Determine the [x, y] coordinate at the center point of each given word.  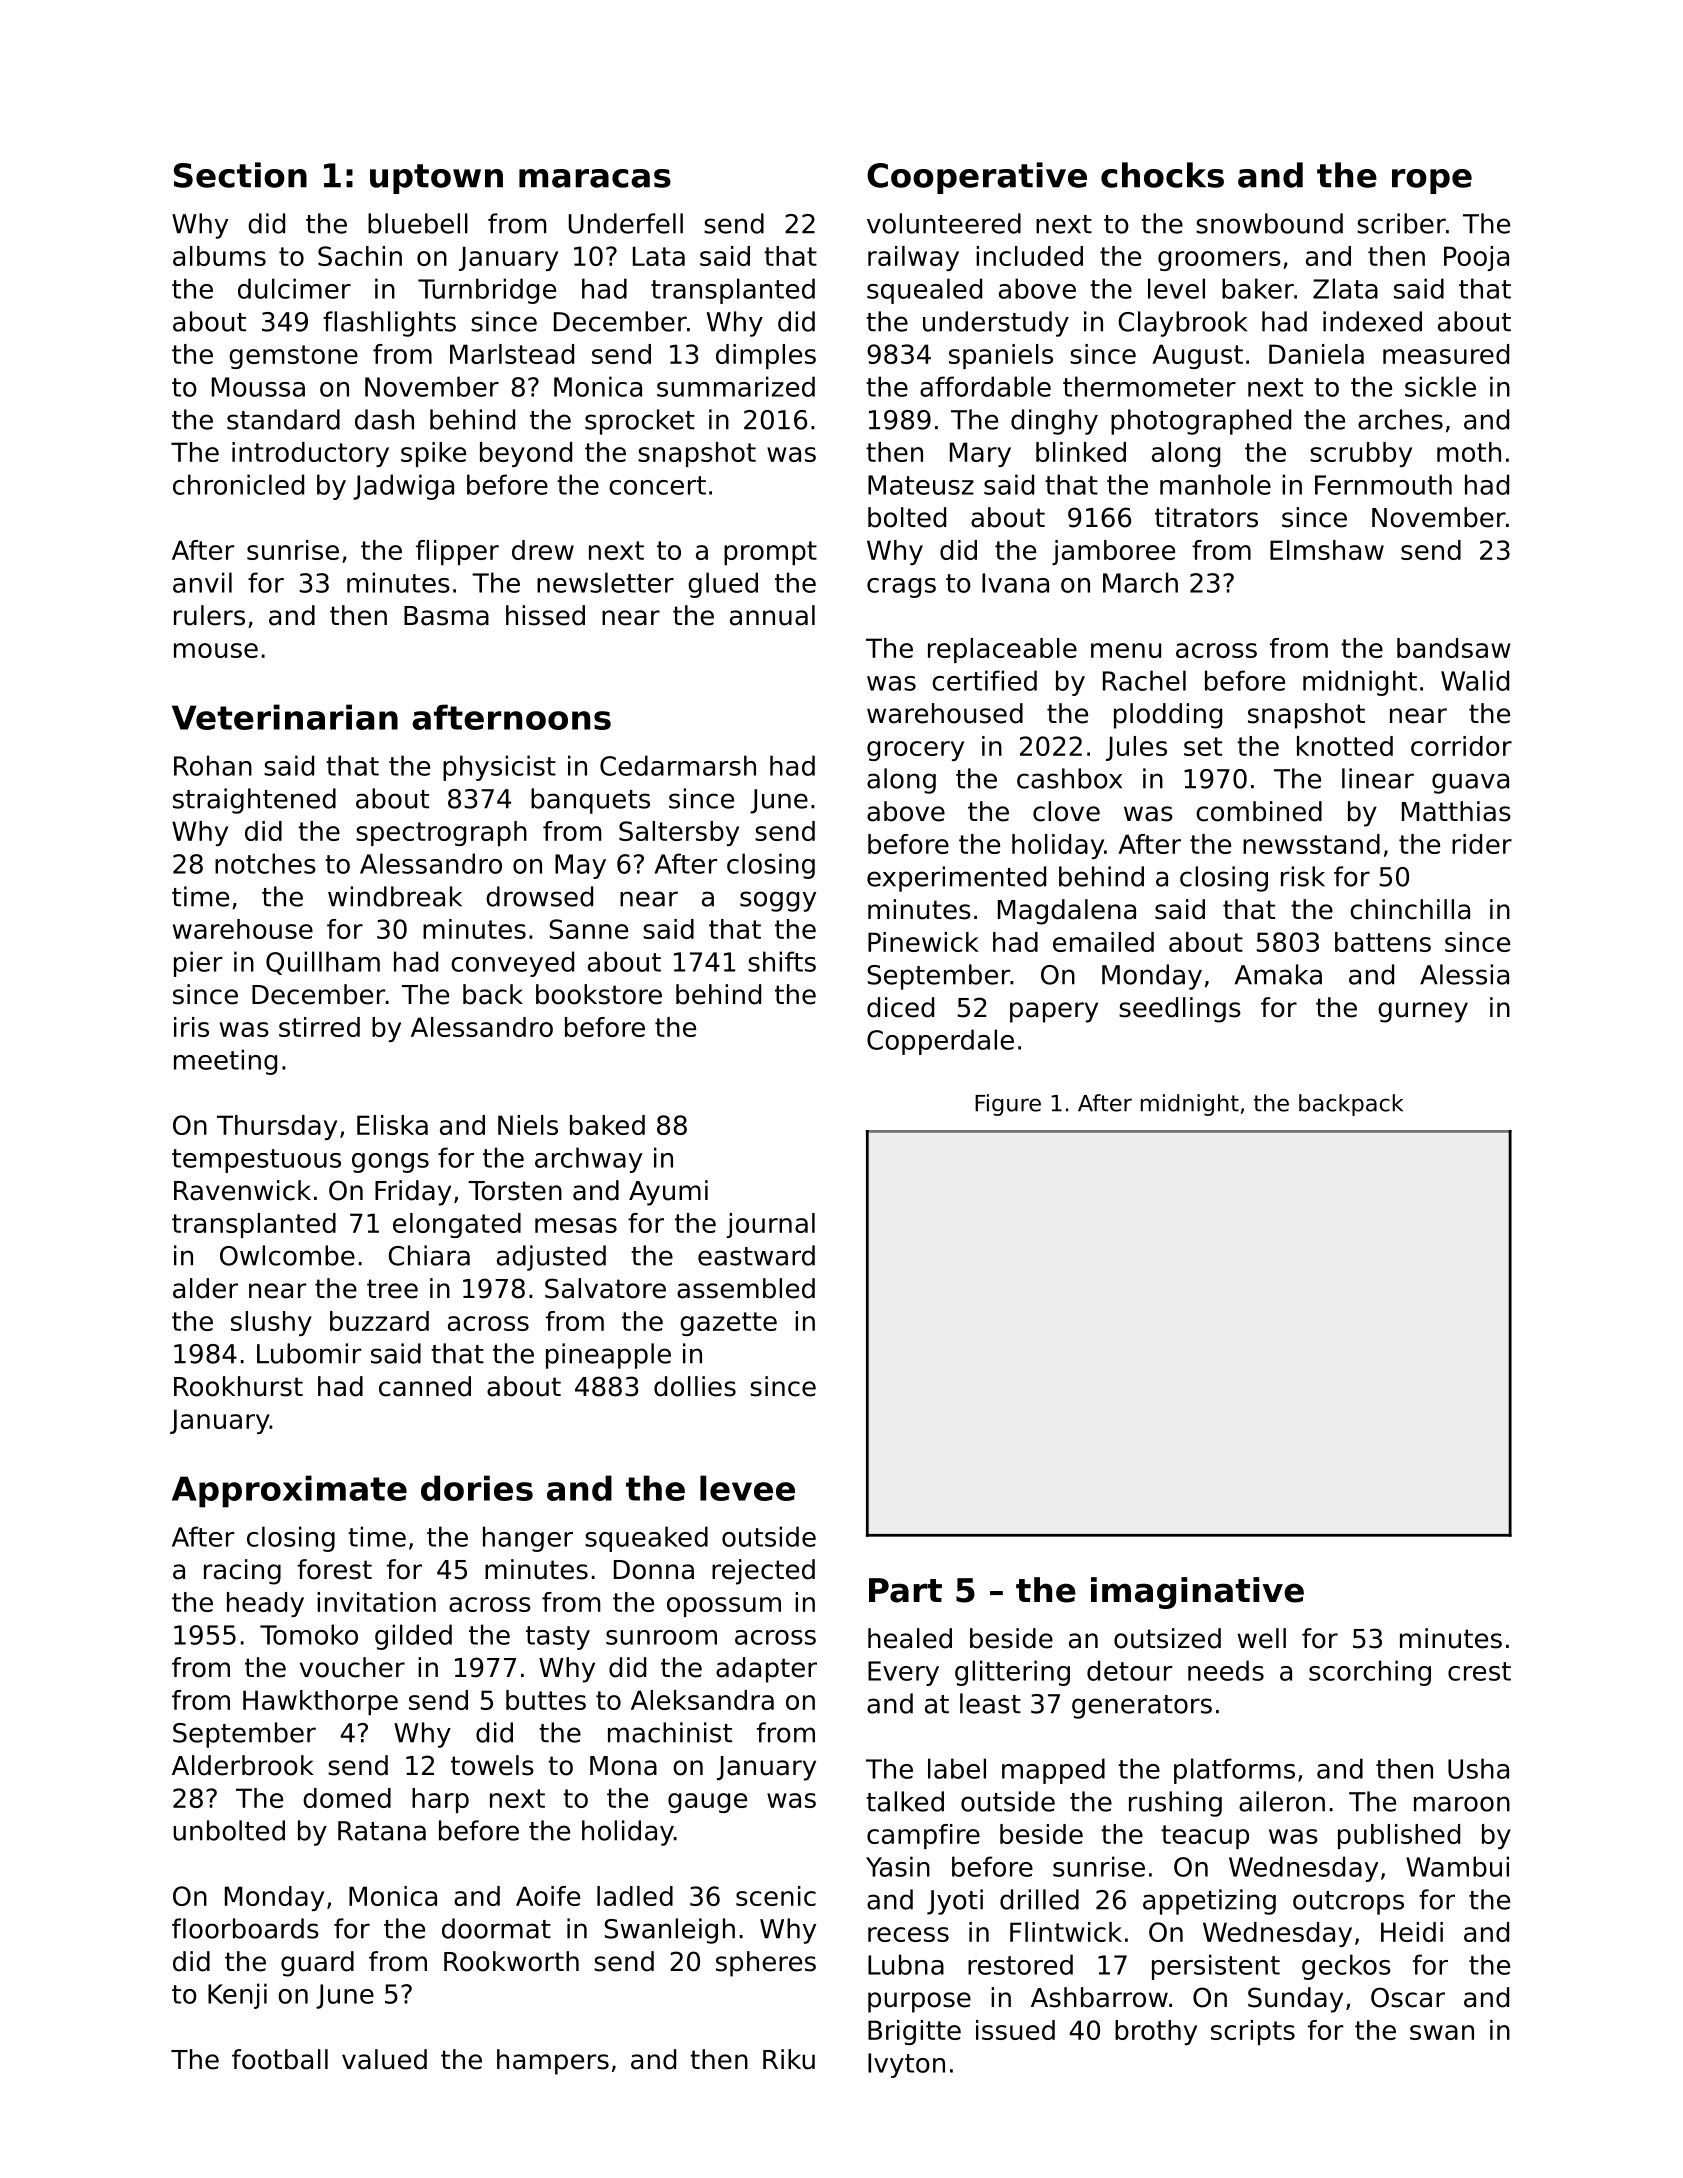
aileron [1282, 1801]
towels [492, 1765]
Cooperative [977, 178]
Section [240, 175]
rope [1432, 181]
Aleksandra [702, 1700]
